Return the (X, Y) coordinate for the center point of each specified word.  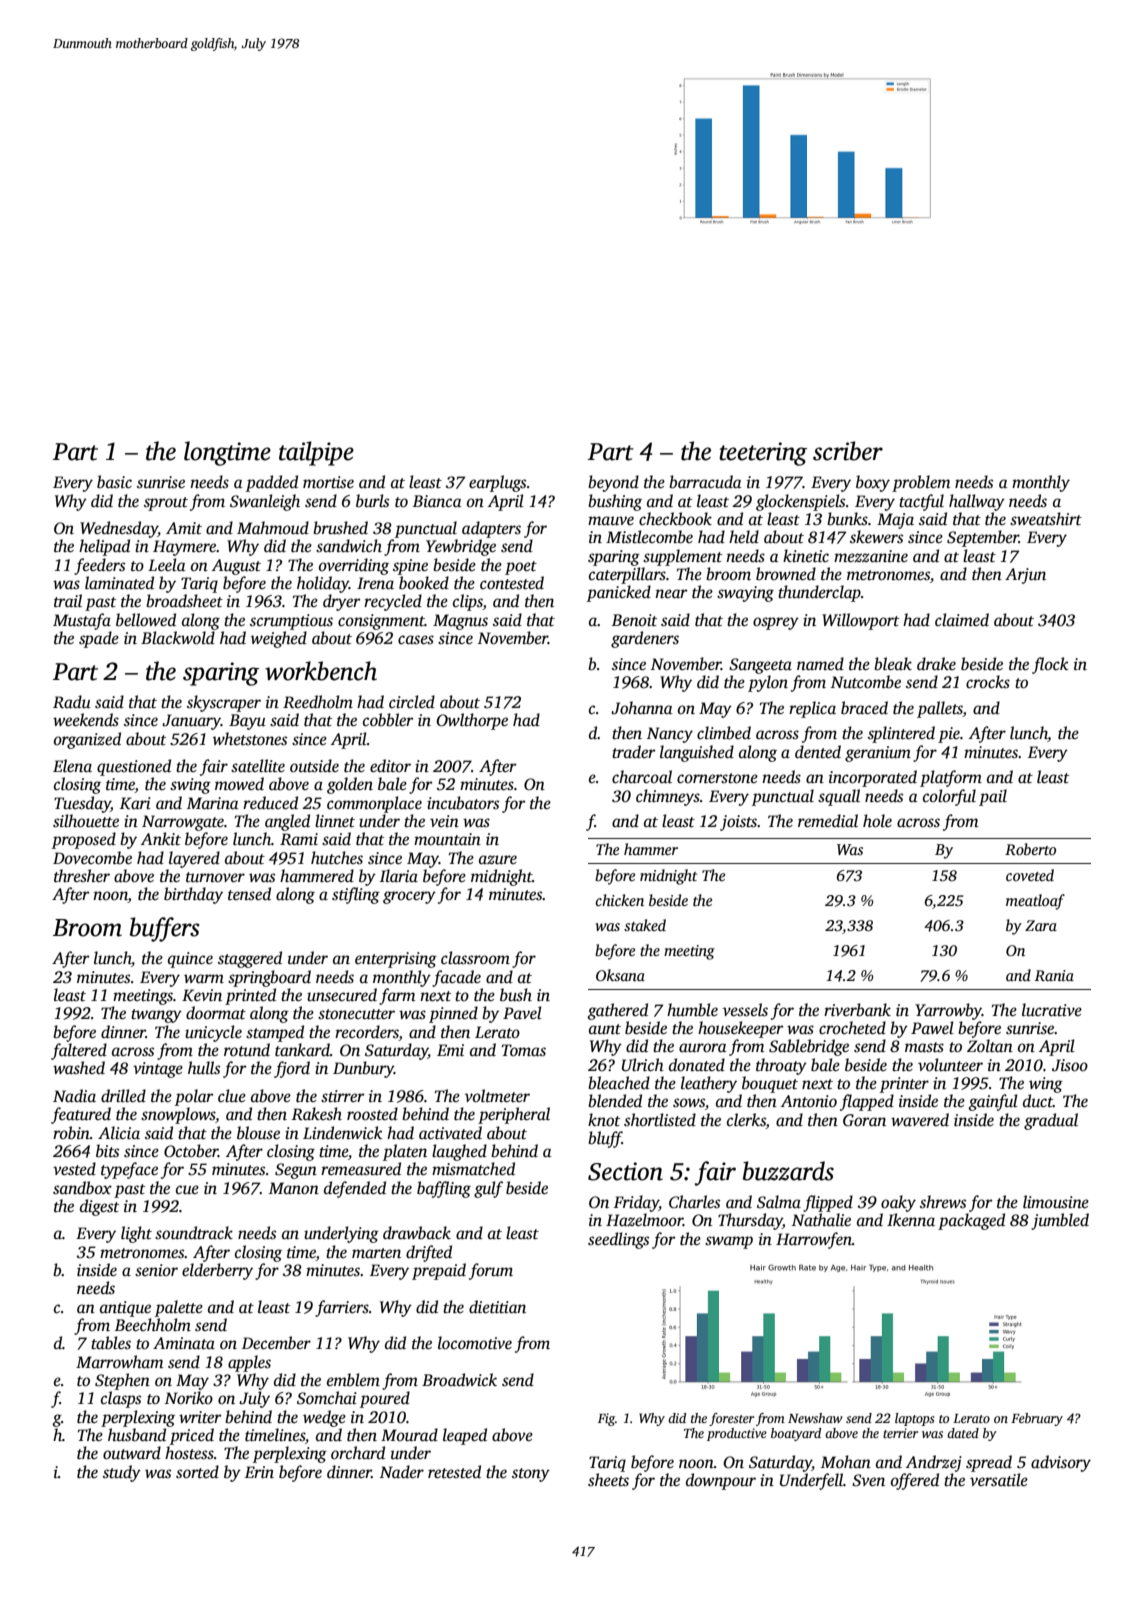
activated (450, 1133)
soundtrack (194, 1233)
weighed (279, 639)
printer (904, 1085)
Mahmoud (273, 528)
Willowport (860, 621)
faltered (79, 1051)
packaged (971, 1221)
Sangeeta (760, 666)
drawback (417, 1233)
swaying (745, 594)
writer (200, 1417)
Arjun (1025, 576)
